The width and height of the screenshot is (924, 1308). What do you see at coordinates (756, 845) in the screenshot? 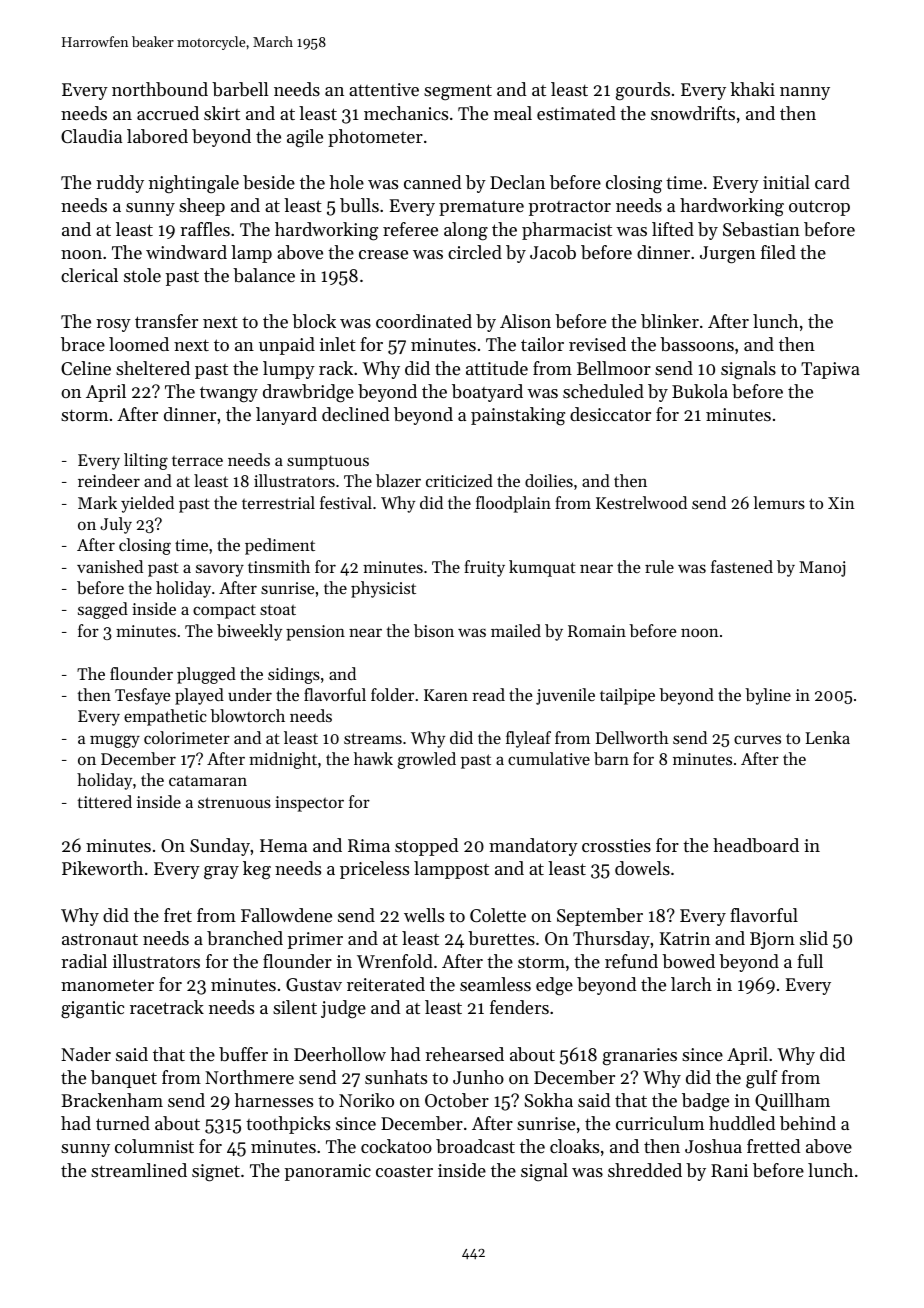
I see `headboard` at bounding box center [756, 845].
